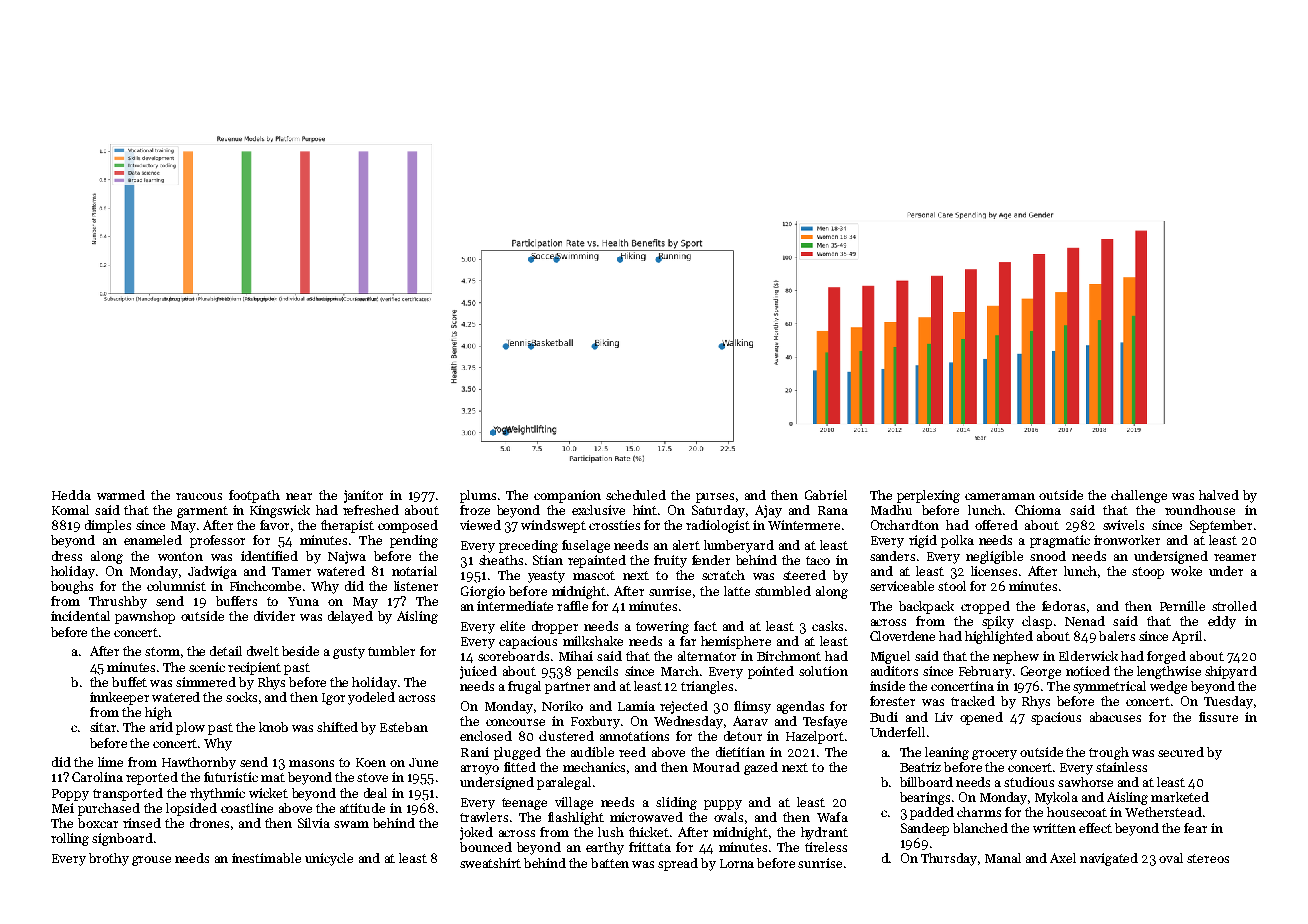  What do you see at coordinates (247, 808) in the screenshot?
I see `coastline` at bounding box center [247, 808].
